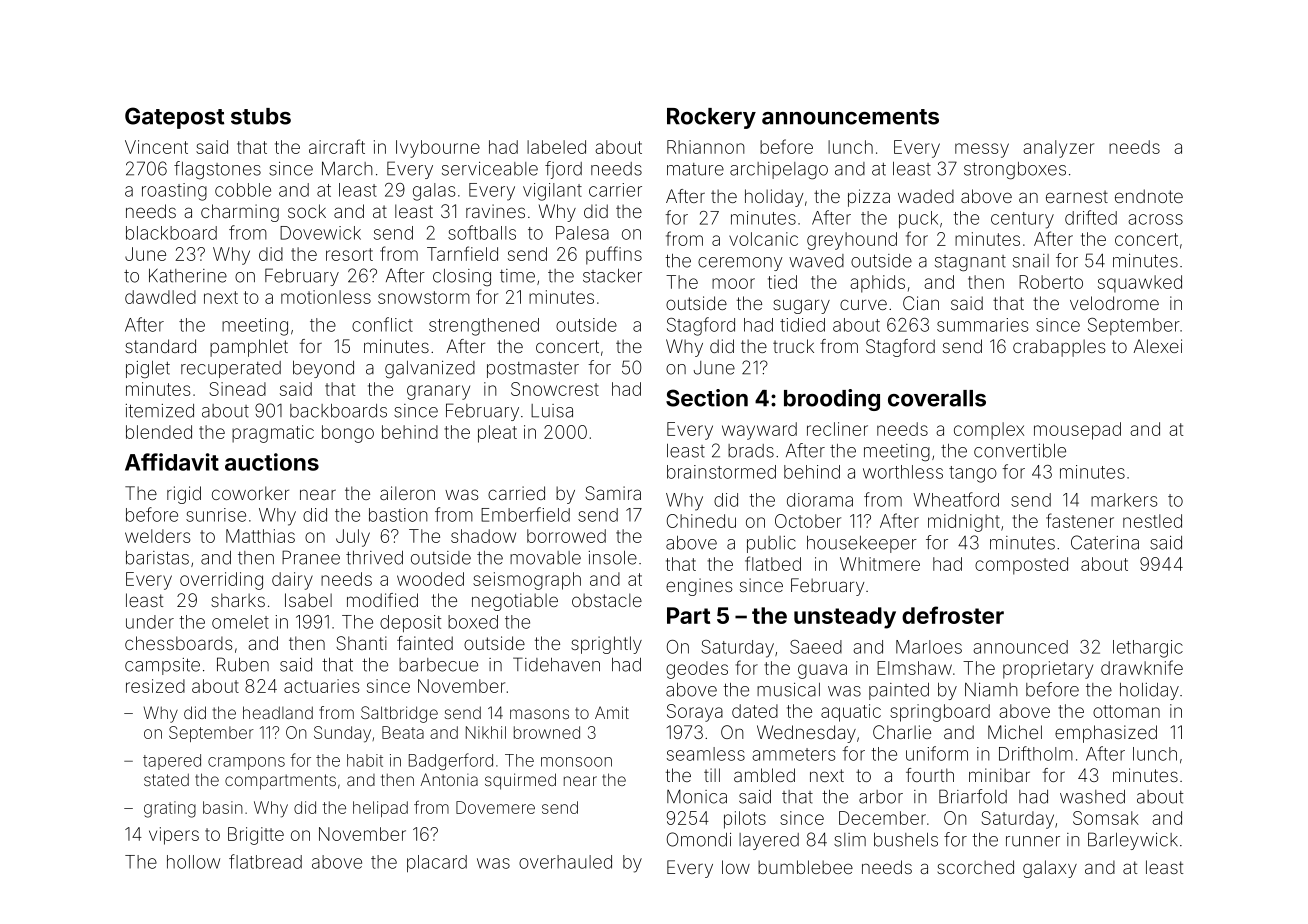 The height and width of the screenshot is (924, 1308). What do you see at coordinates (261, 116) in the screenshot?
I see `stubs` at bounding box center [261, 116].
